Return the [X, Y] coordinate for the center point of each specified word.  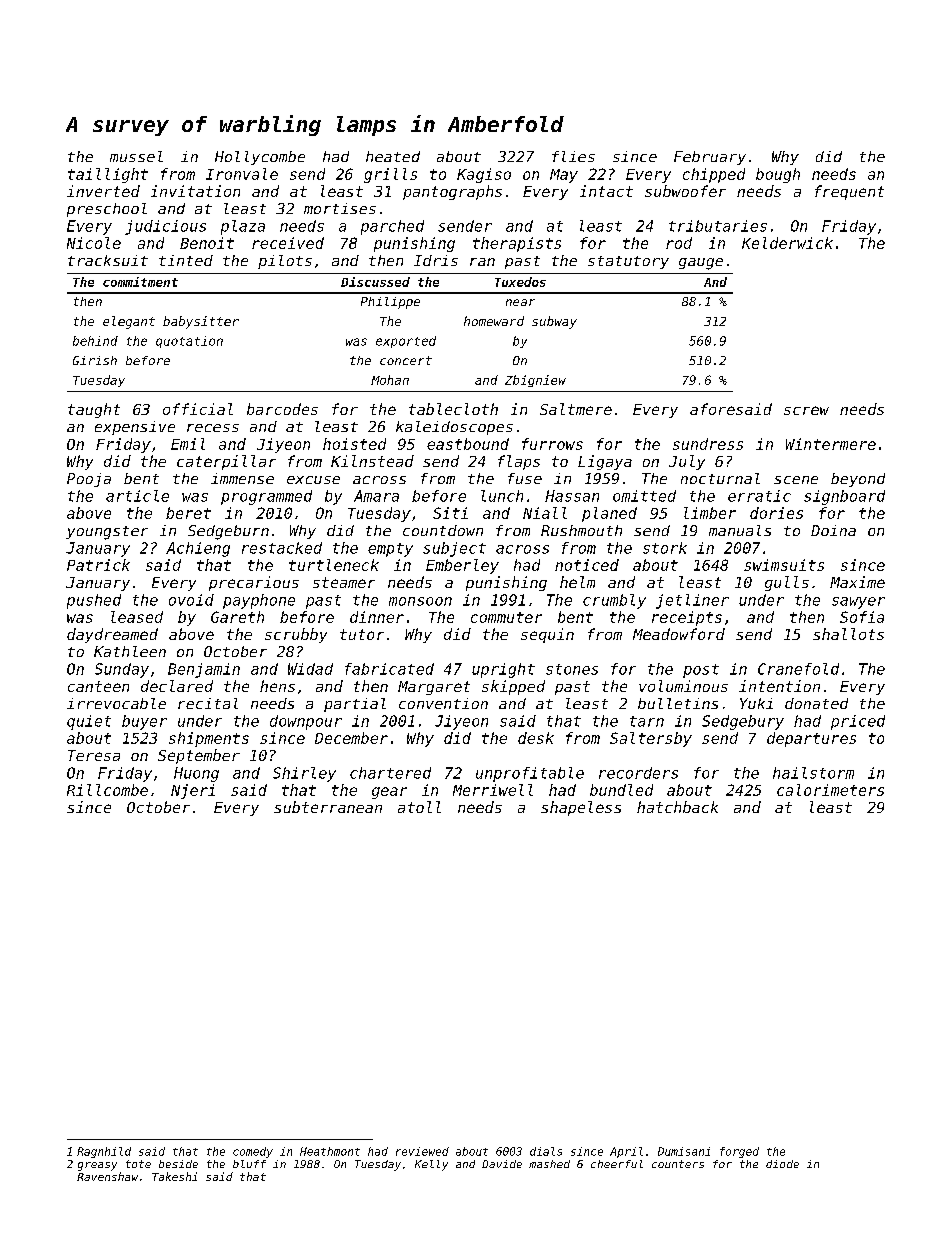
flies [573, 156]
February [710, 158]
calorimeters [830, 790]
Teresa [94, 755]
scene [796, 480]
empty [390, 550]
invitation [195, 191]
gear [389, 793]
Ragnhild [104, 1152]
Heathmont [330, 1151]
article [137, 496]
